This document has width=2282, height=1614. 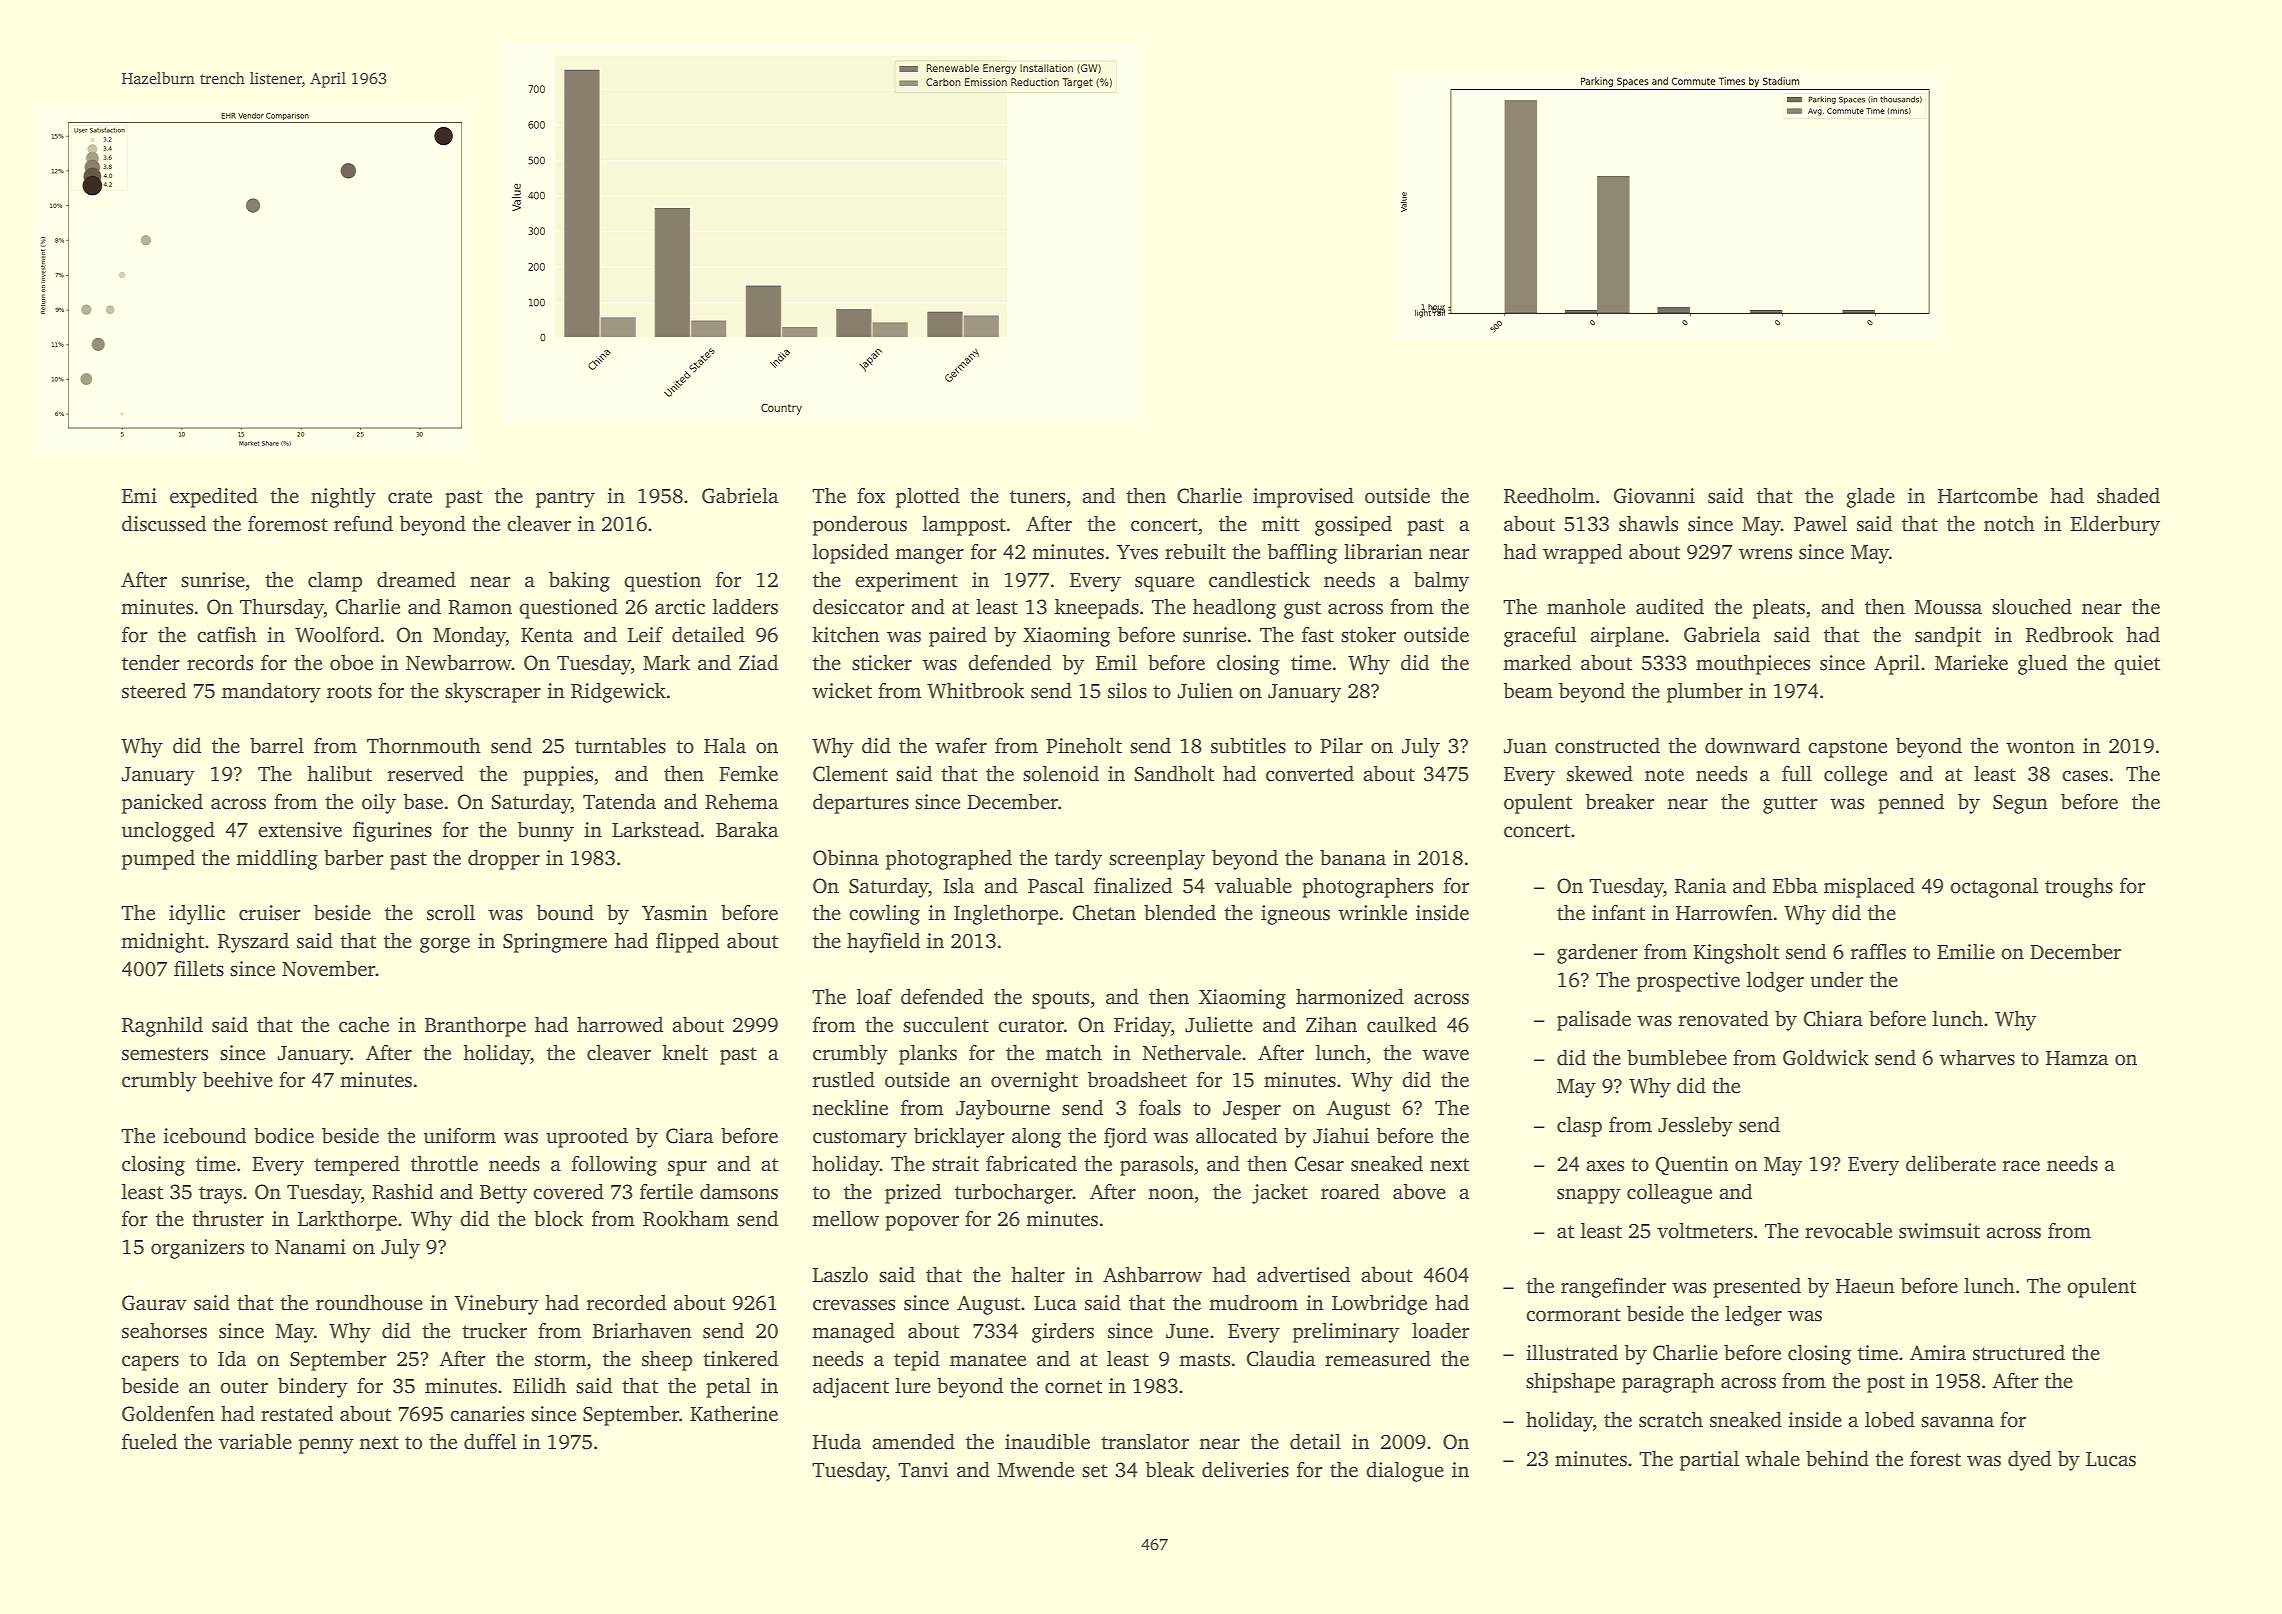 What do you see at coordinates (2020, 804) in the document?
I see `Segun` at bounding box center [2020, 804].
